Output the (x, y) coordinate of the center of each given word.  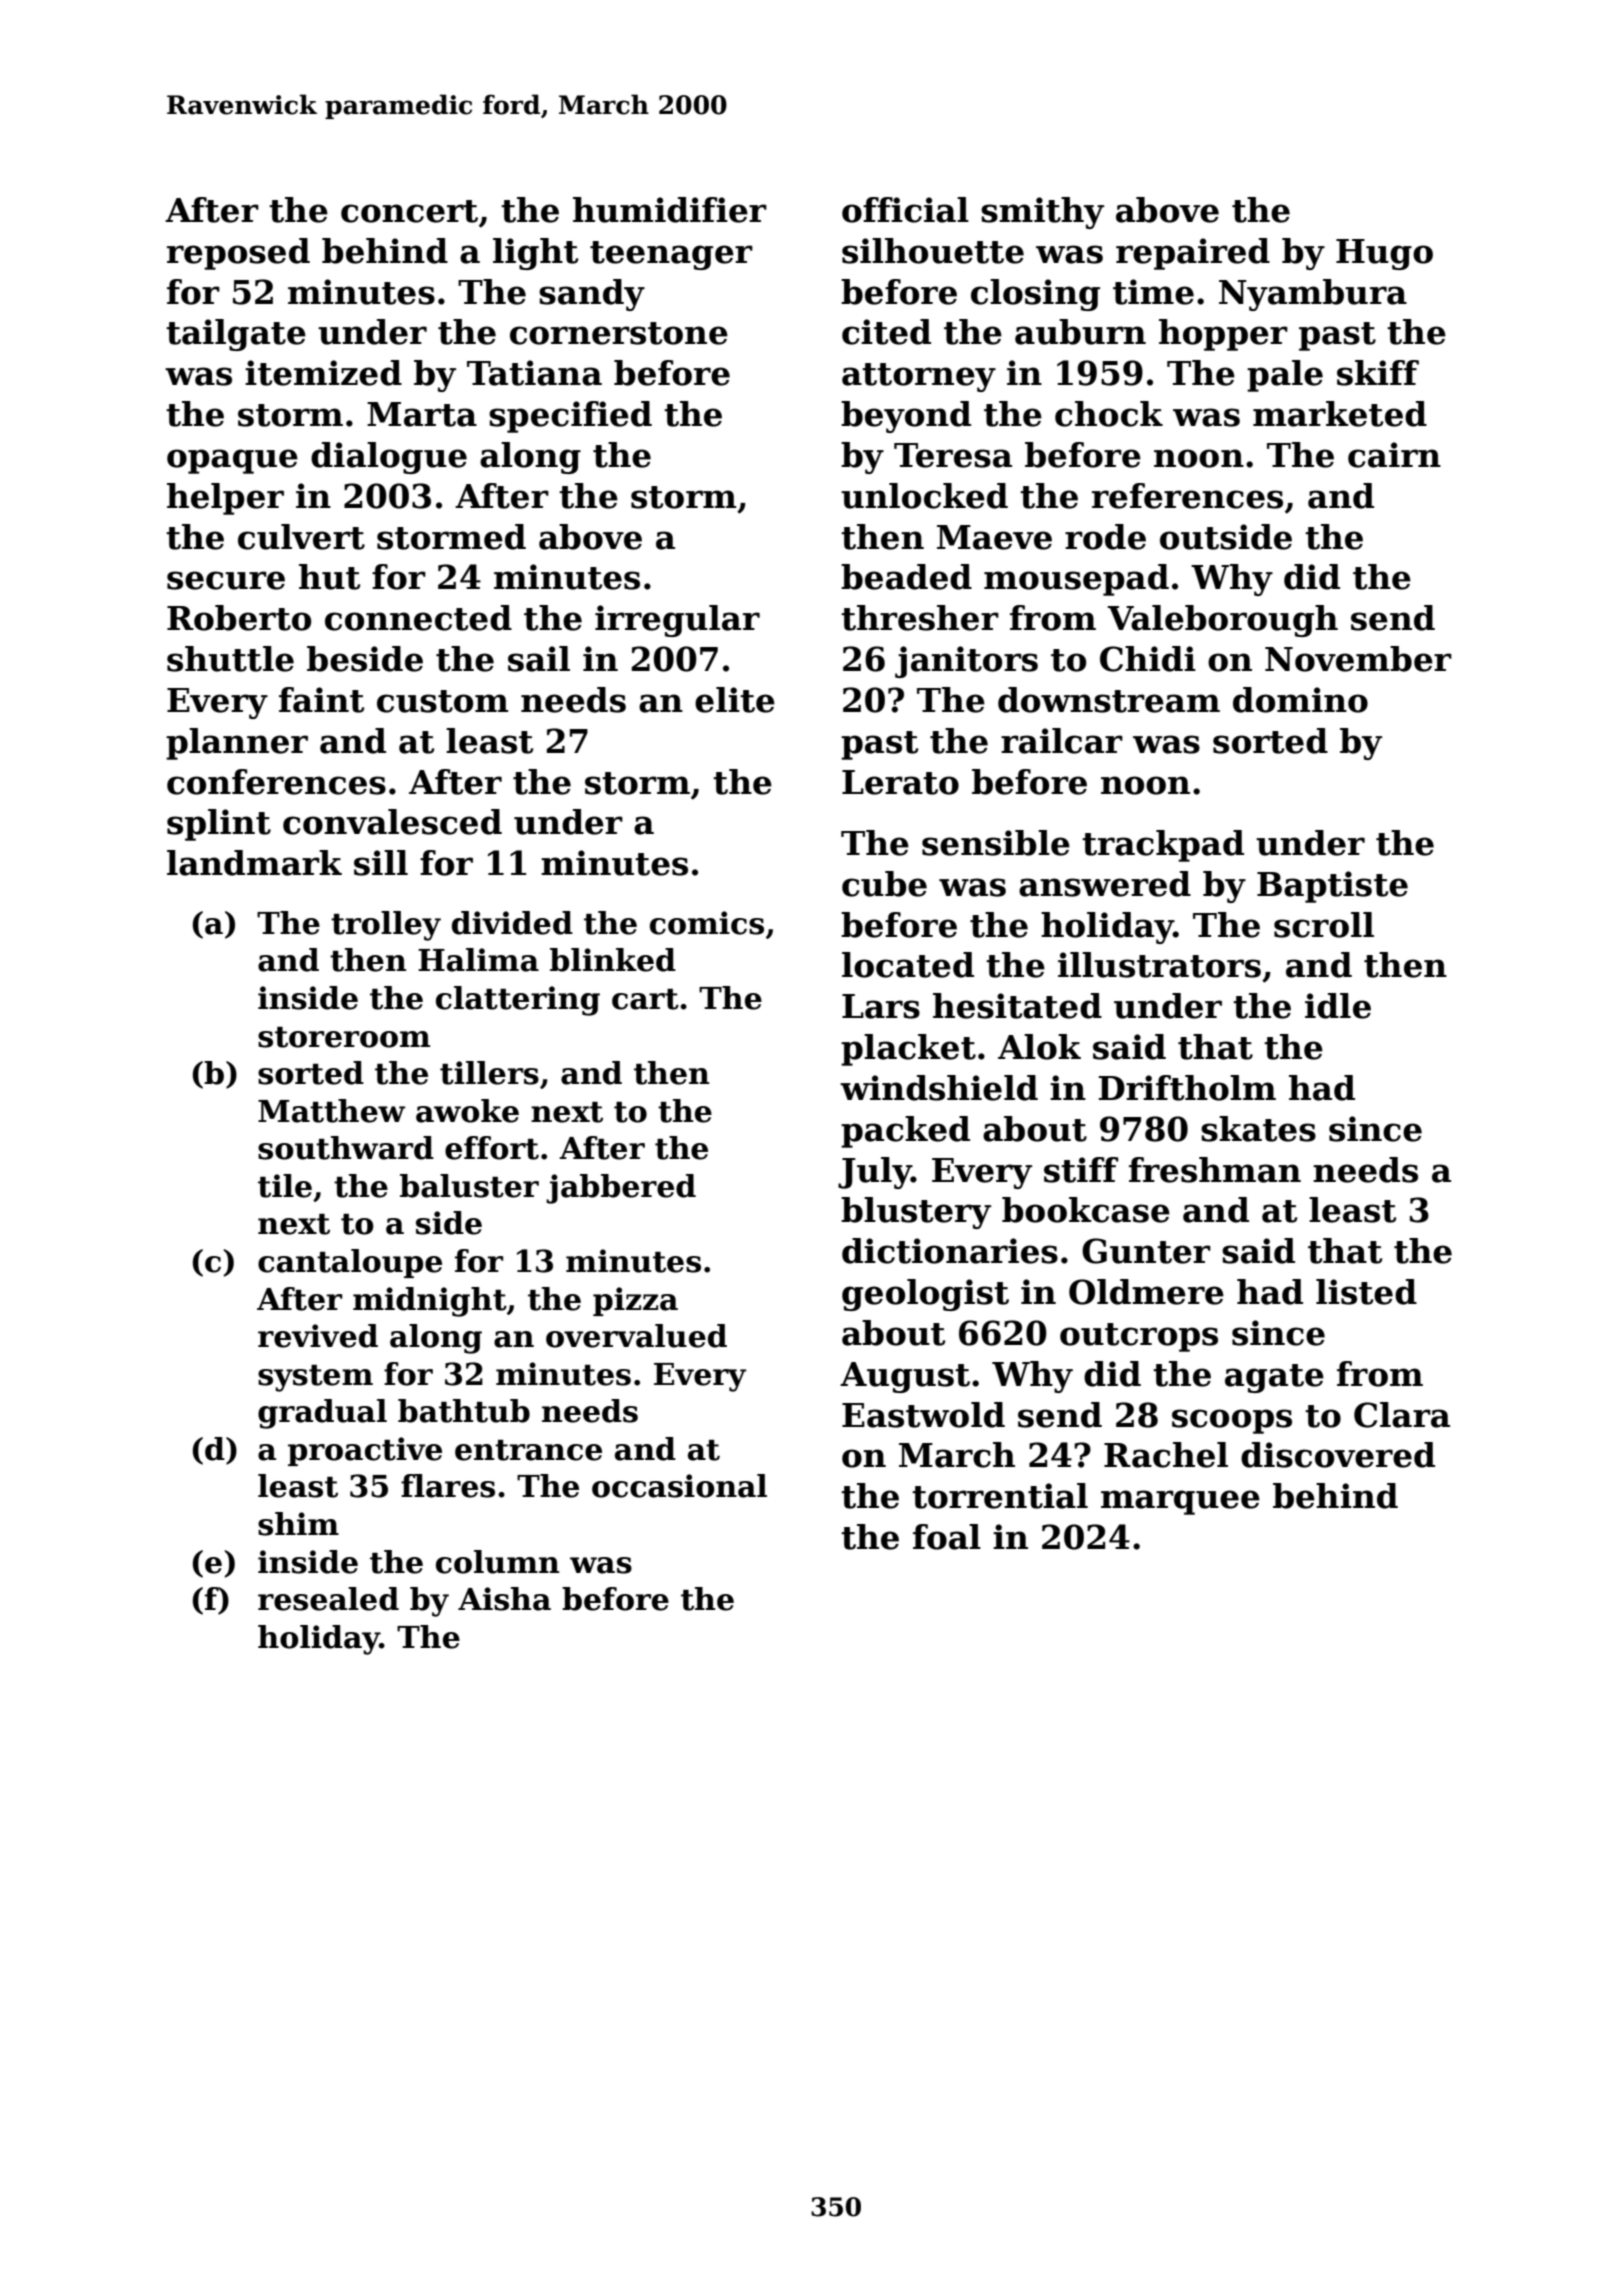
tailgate (236, 335)
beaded (906, 577)
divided (512, 923)
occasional (679, 1486)
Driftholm (1187, 1088)
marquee (1180, 1502)
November (1358, 659)
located (908, 965)
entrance (528, 1450)
